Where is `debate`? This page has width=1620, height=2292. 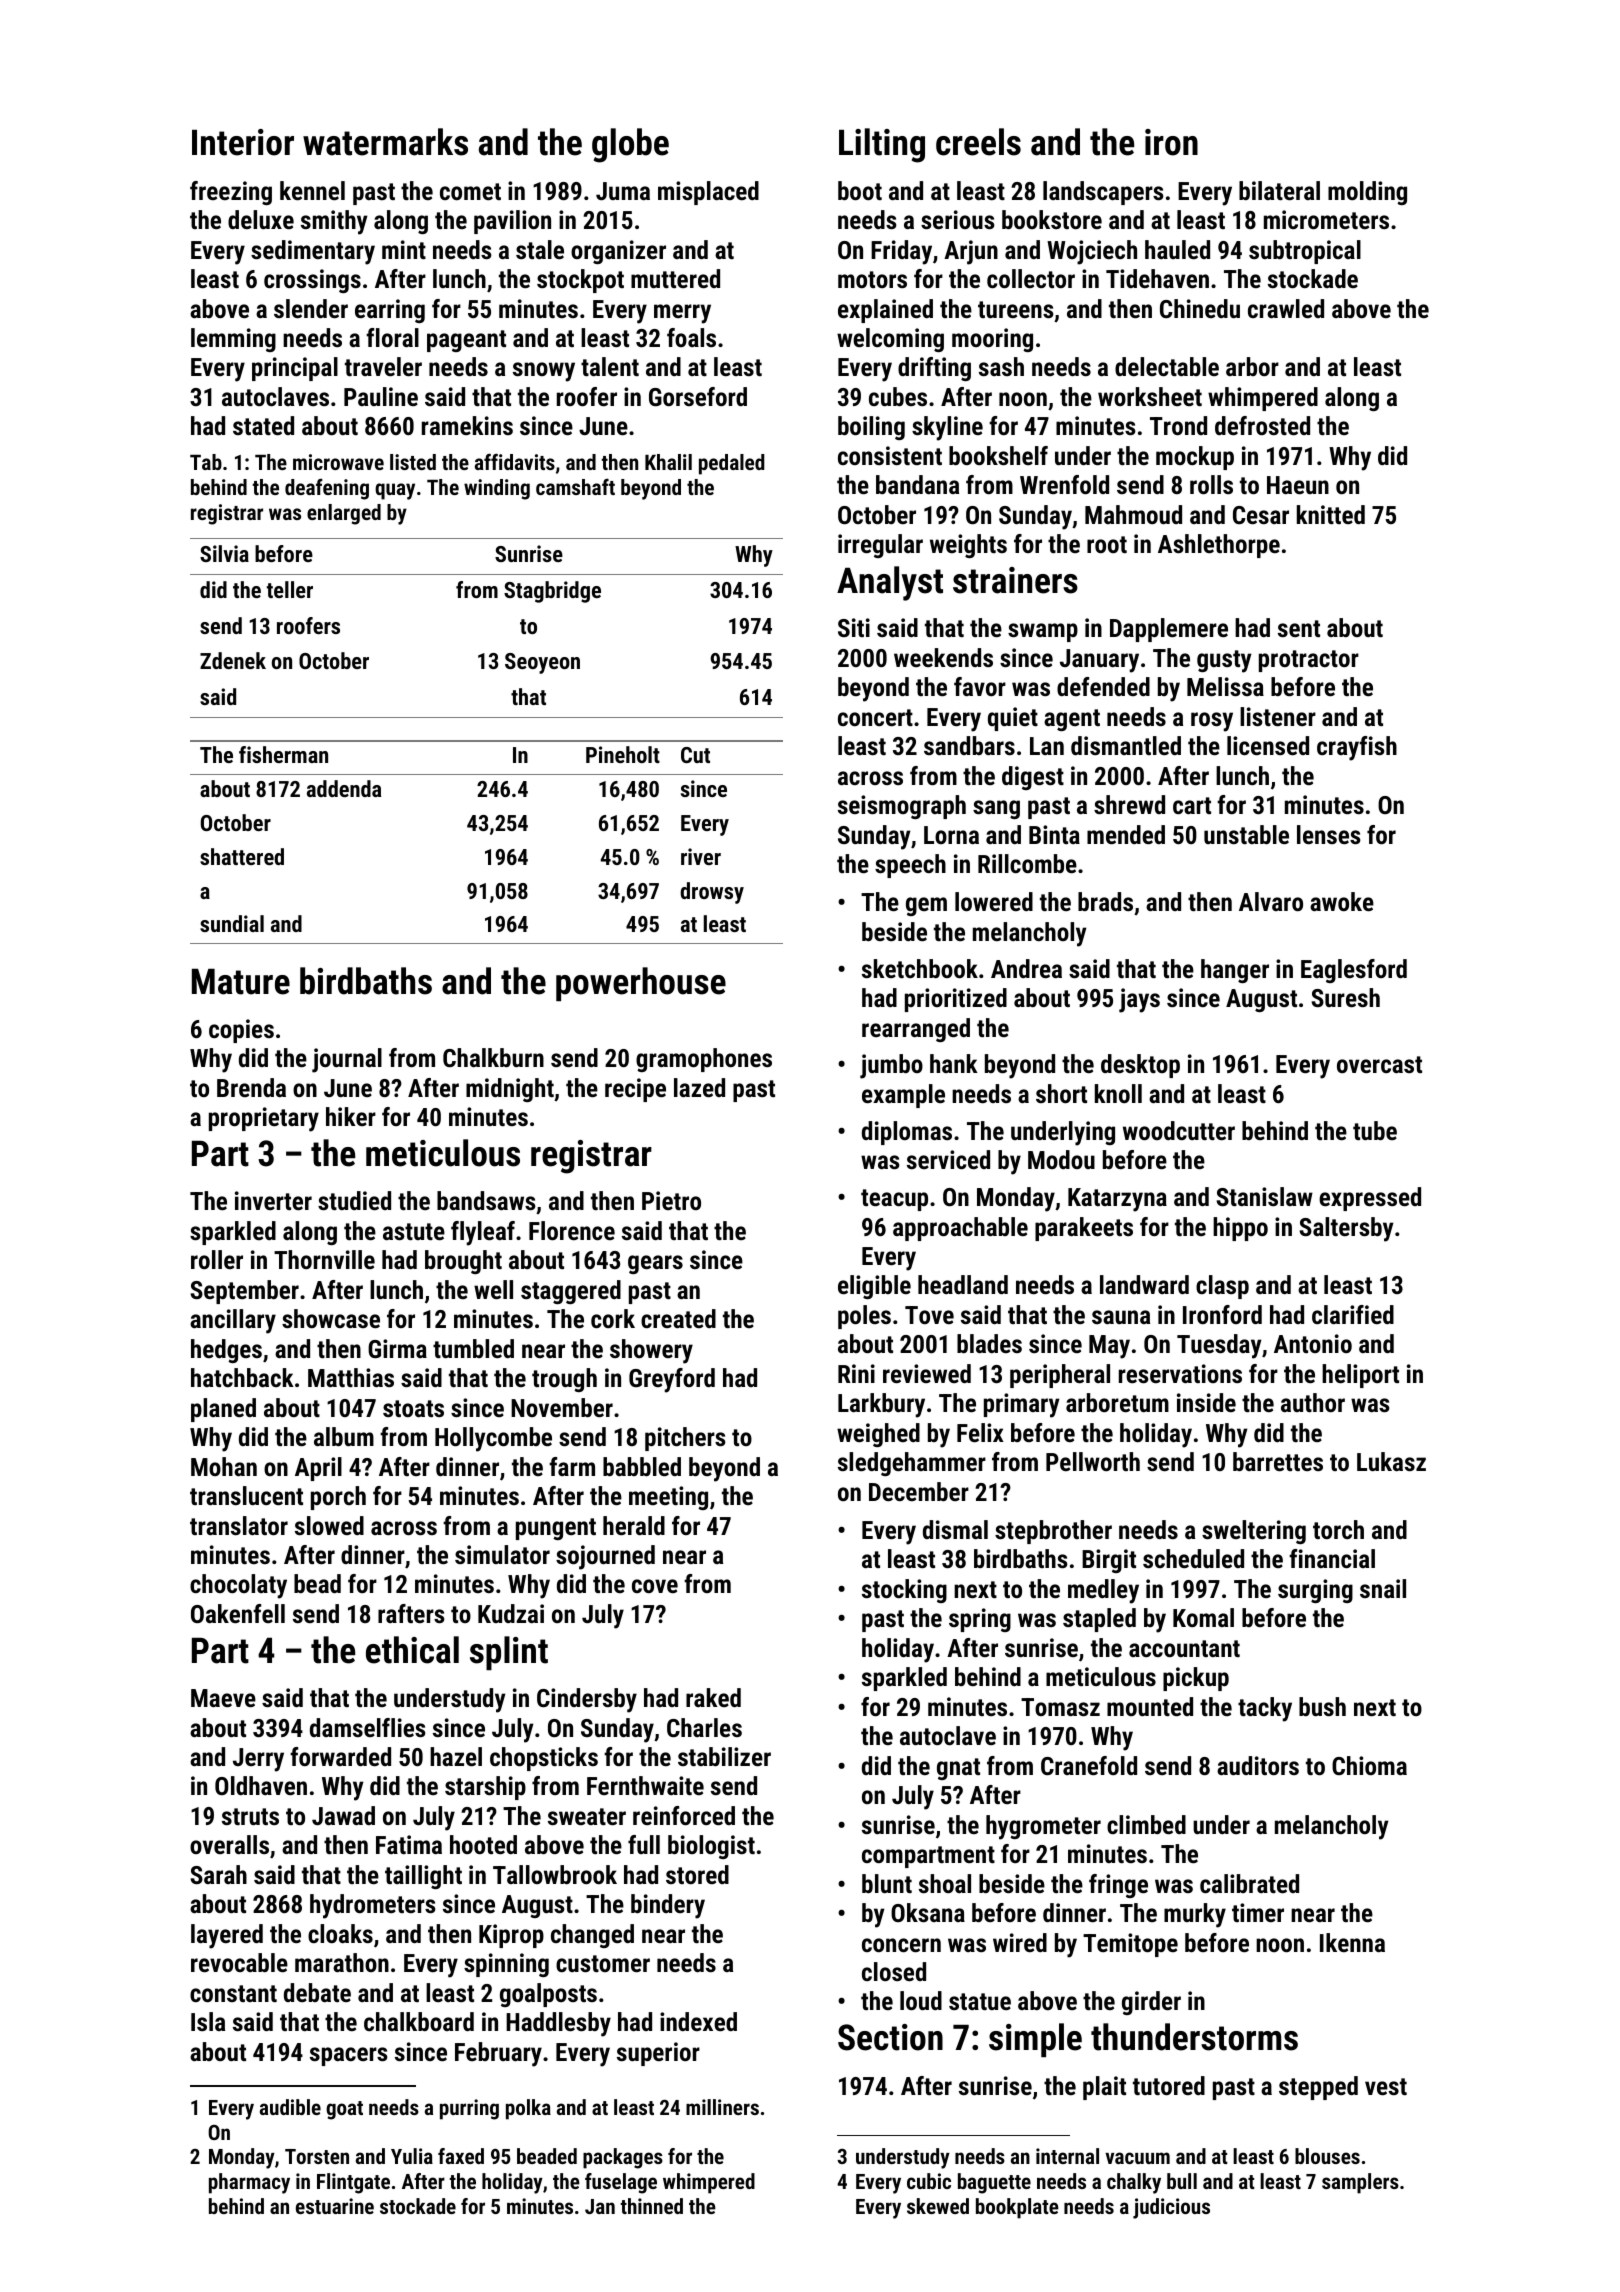
debate is located at coordinates (317, 1992).
